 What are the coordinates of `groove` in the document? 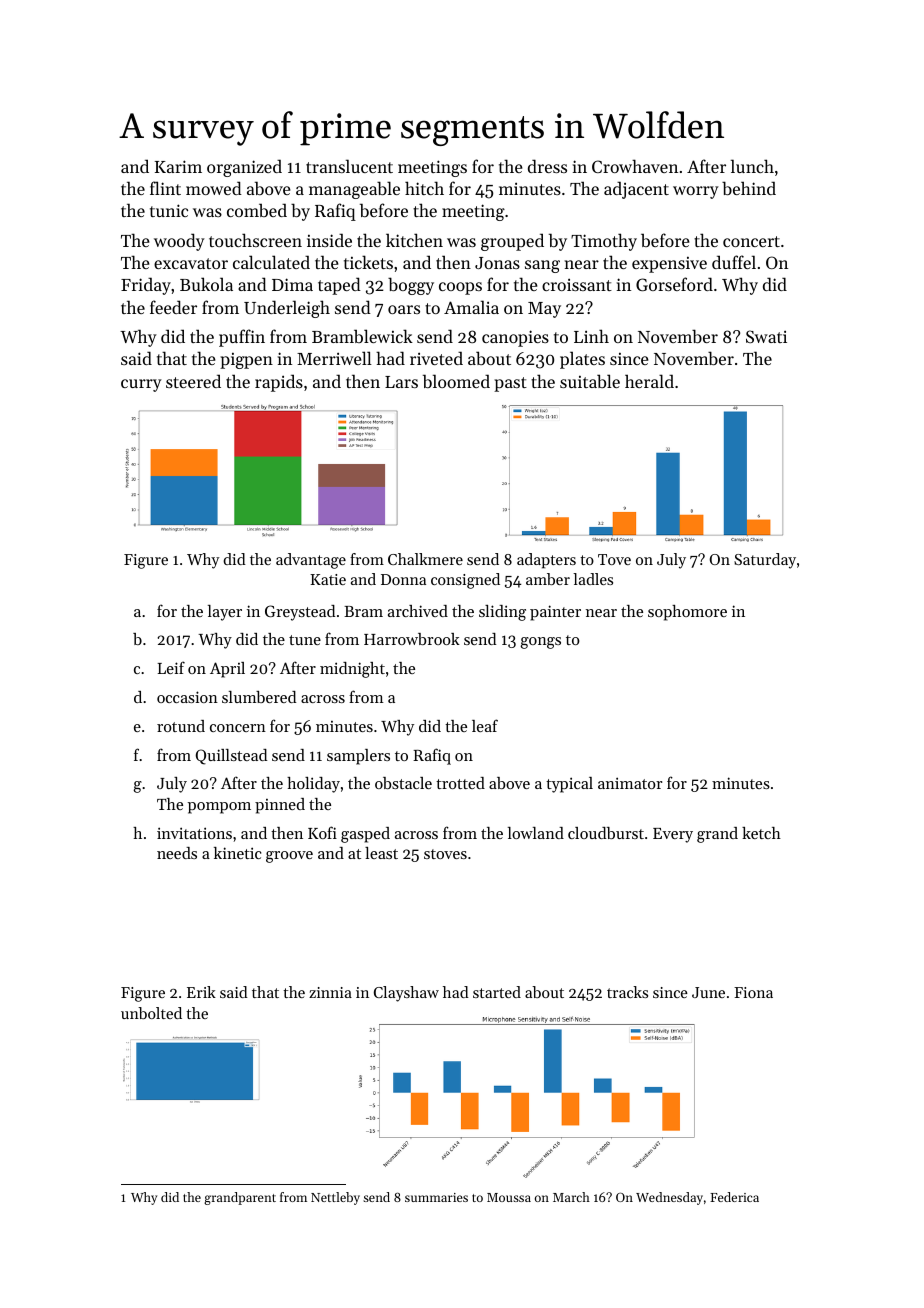 It's located at (289, 857).
